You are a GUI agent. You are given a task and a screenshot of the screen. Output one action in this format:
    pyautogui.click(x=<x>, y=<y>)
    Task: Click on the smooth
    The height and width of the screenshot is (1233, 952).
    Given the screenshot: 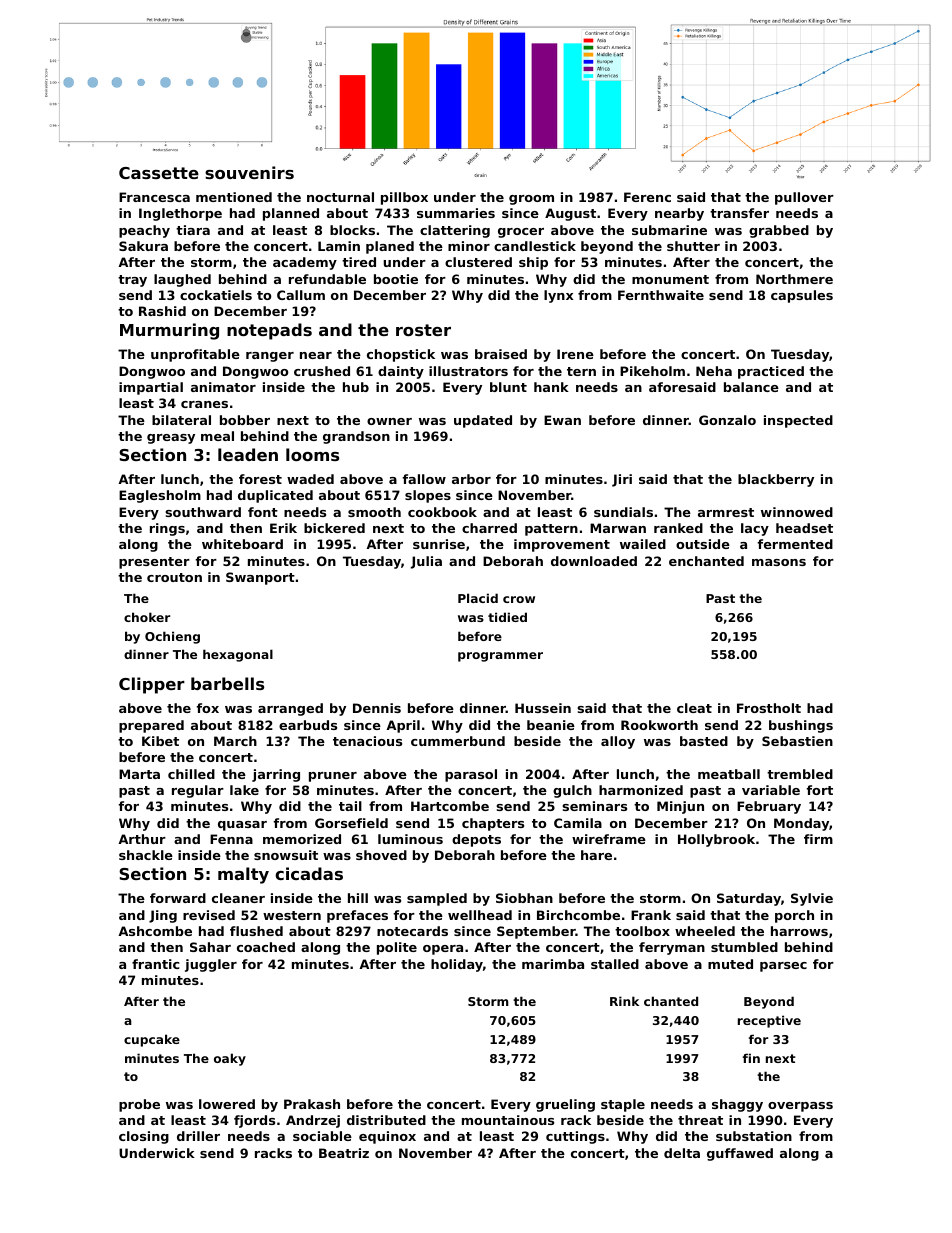 What is the action you would take?
    pyautogui.click(x=374, y=512)
